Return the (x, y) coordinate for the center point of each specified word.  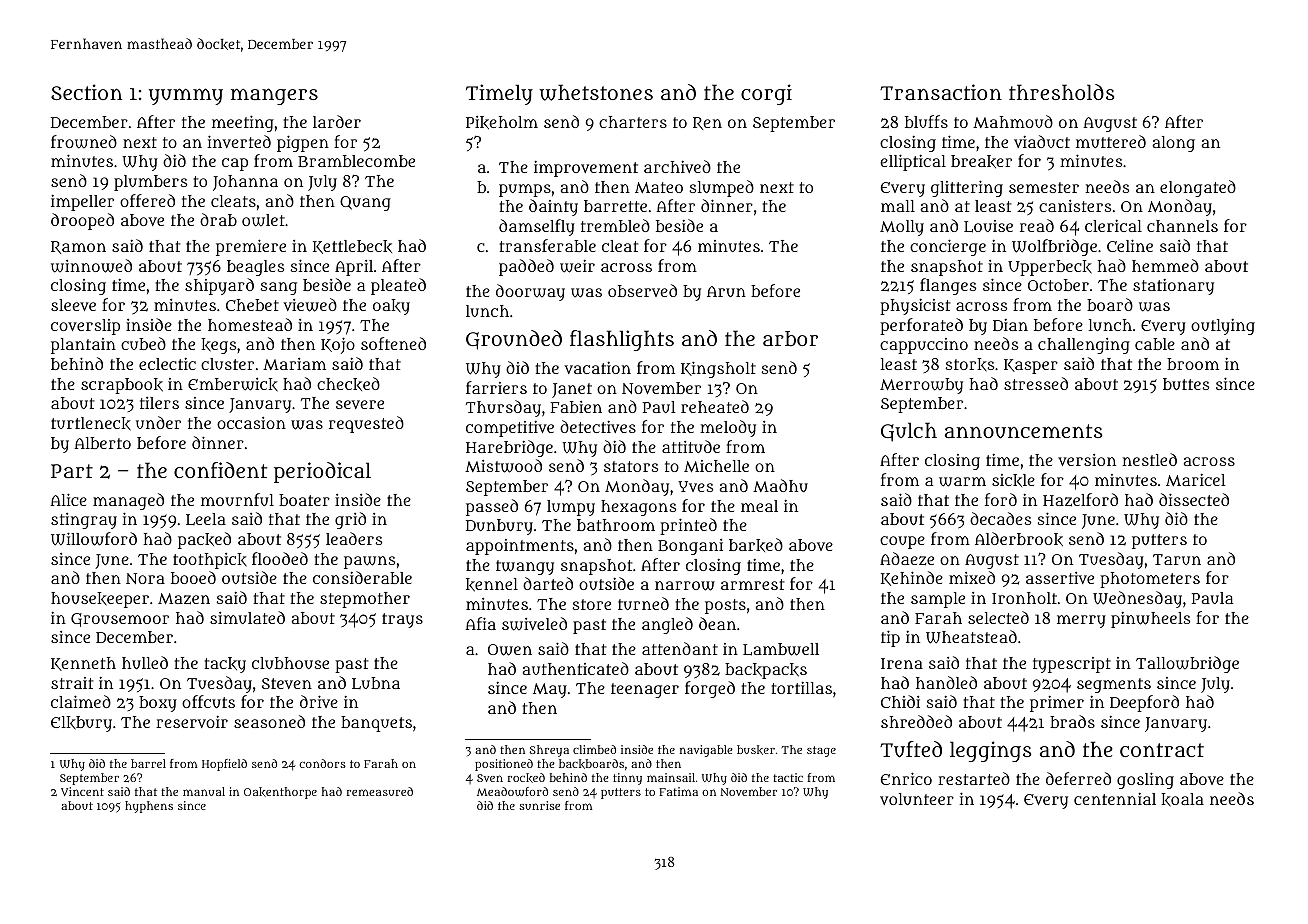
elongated (1198, 188)
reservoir (192, 722)
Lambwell (781, 649)
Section (86, 92)
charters (633, 122)
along (1174, 144)
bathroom (616, 525)
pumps (525, 190)
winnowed (91, 266)
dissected (1194, 499)
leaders (354, 538)
